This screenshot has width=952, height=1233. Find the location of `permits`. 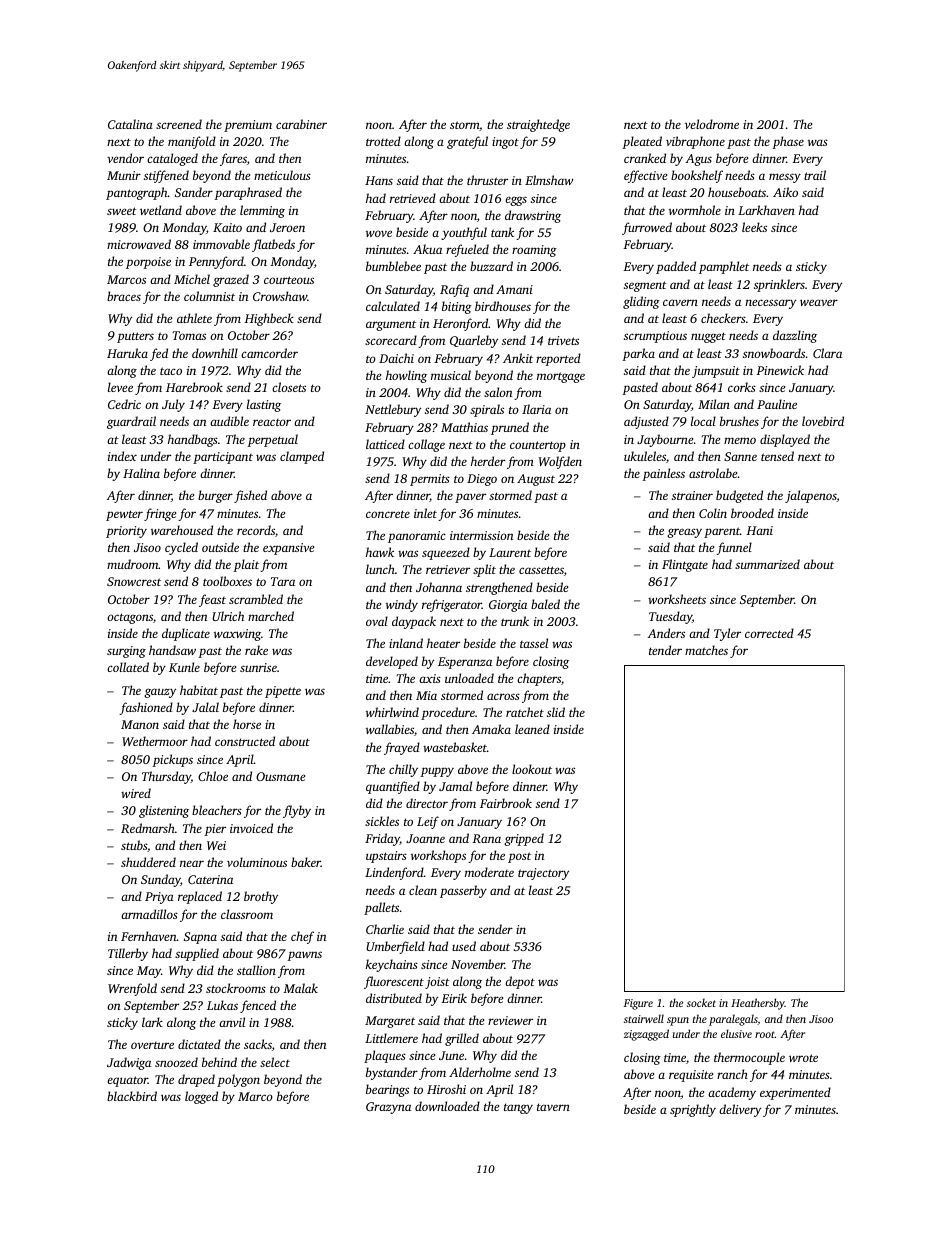

permits is located at coordinates (430, 480).
